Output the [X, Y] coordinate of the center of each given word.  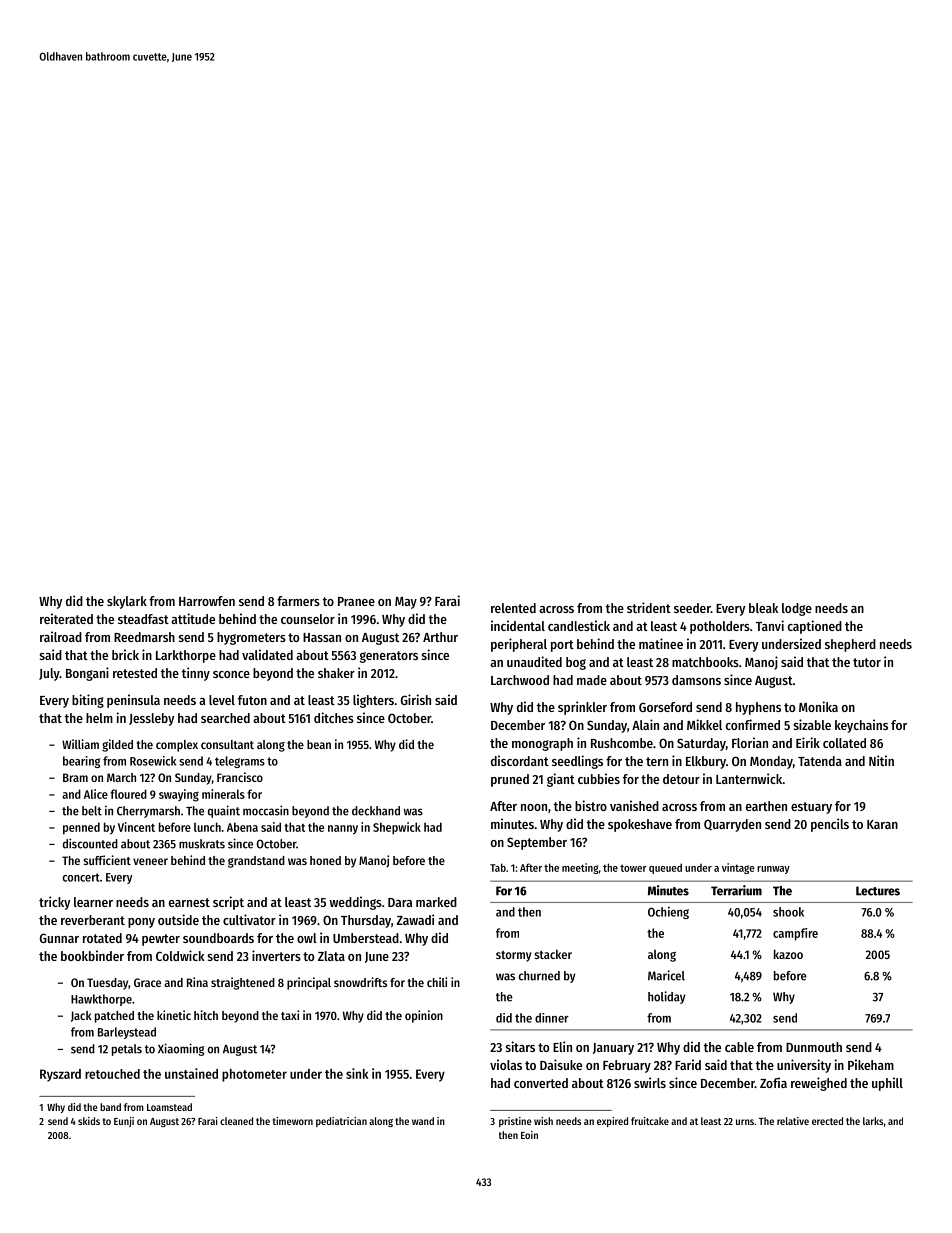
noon [534, 807]
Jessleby [151, 719]
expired [612, 1122]
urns [745, 1122]
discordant [520, 760]
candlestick [579, 625]
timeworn [293, 1121]
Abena [242, 827]
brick [125, 654]
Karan [882, 824]
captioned [815, 627]
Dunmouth [814, 1047]
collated [844, 743]
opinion [424, 1016]
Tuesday [107, 984]
